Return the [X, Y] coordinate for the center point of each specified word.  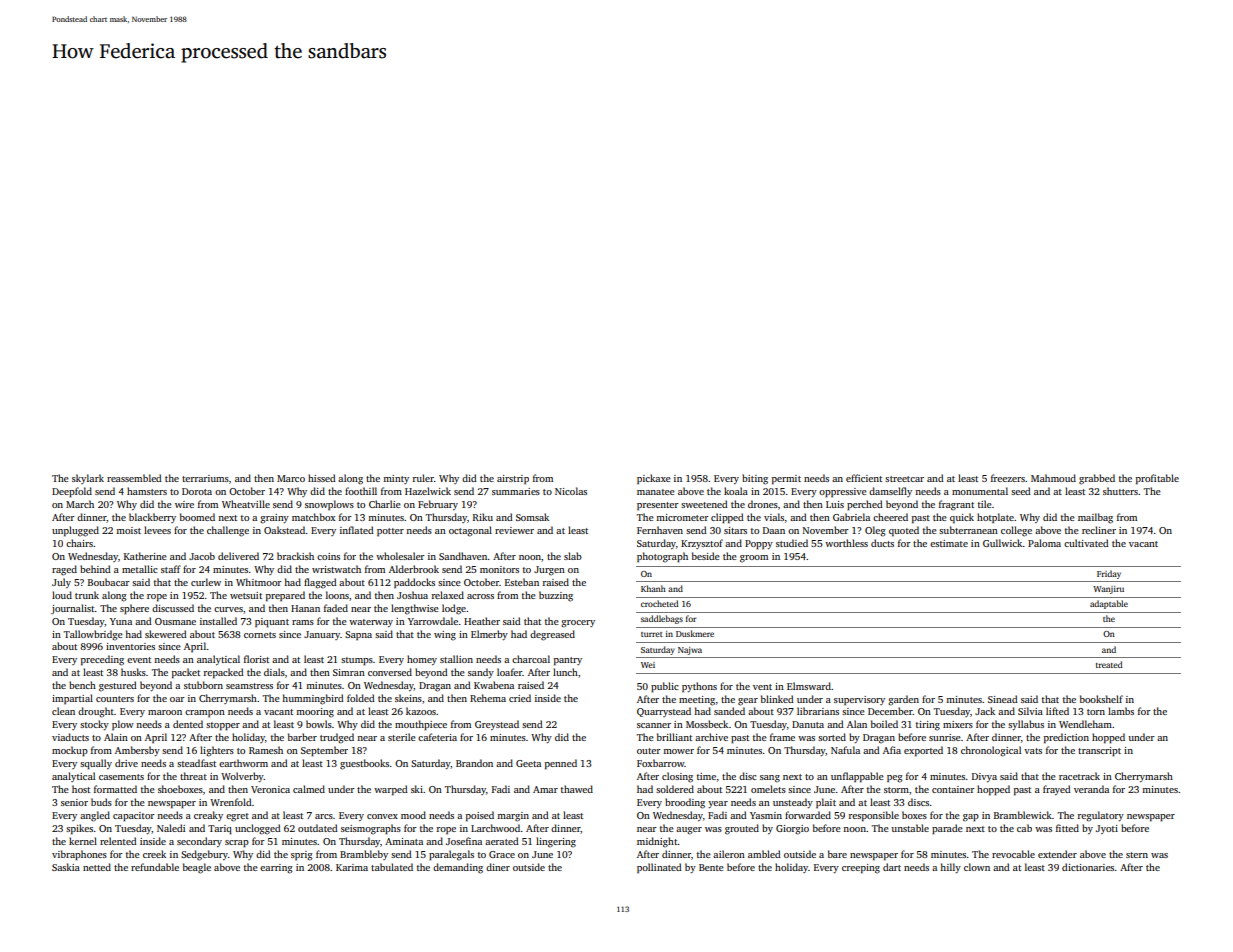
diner [498, 867]
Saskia [66, 867]
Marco [291, 478]
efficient [864, 478]
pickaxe [654, 479]
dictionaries [1088, 867]
